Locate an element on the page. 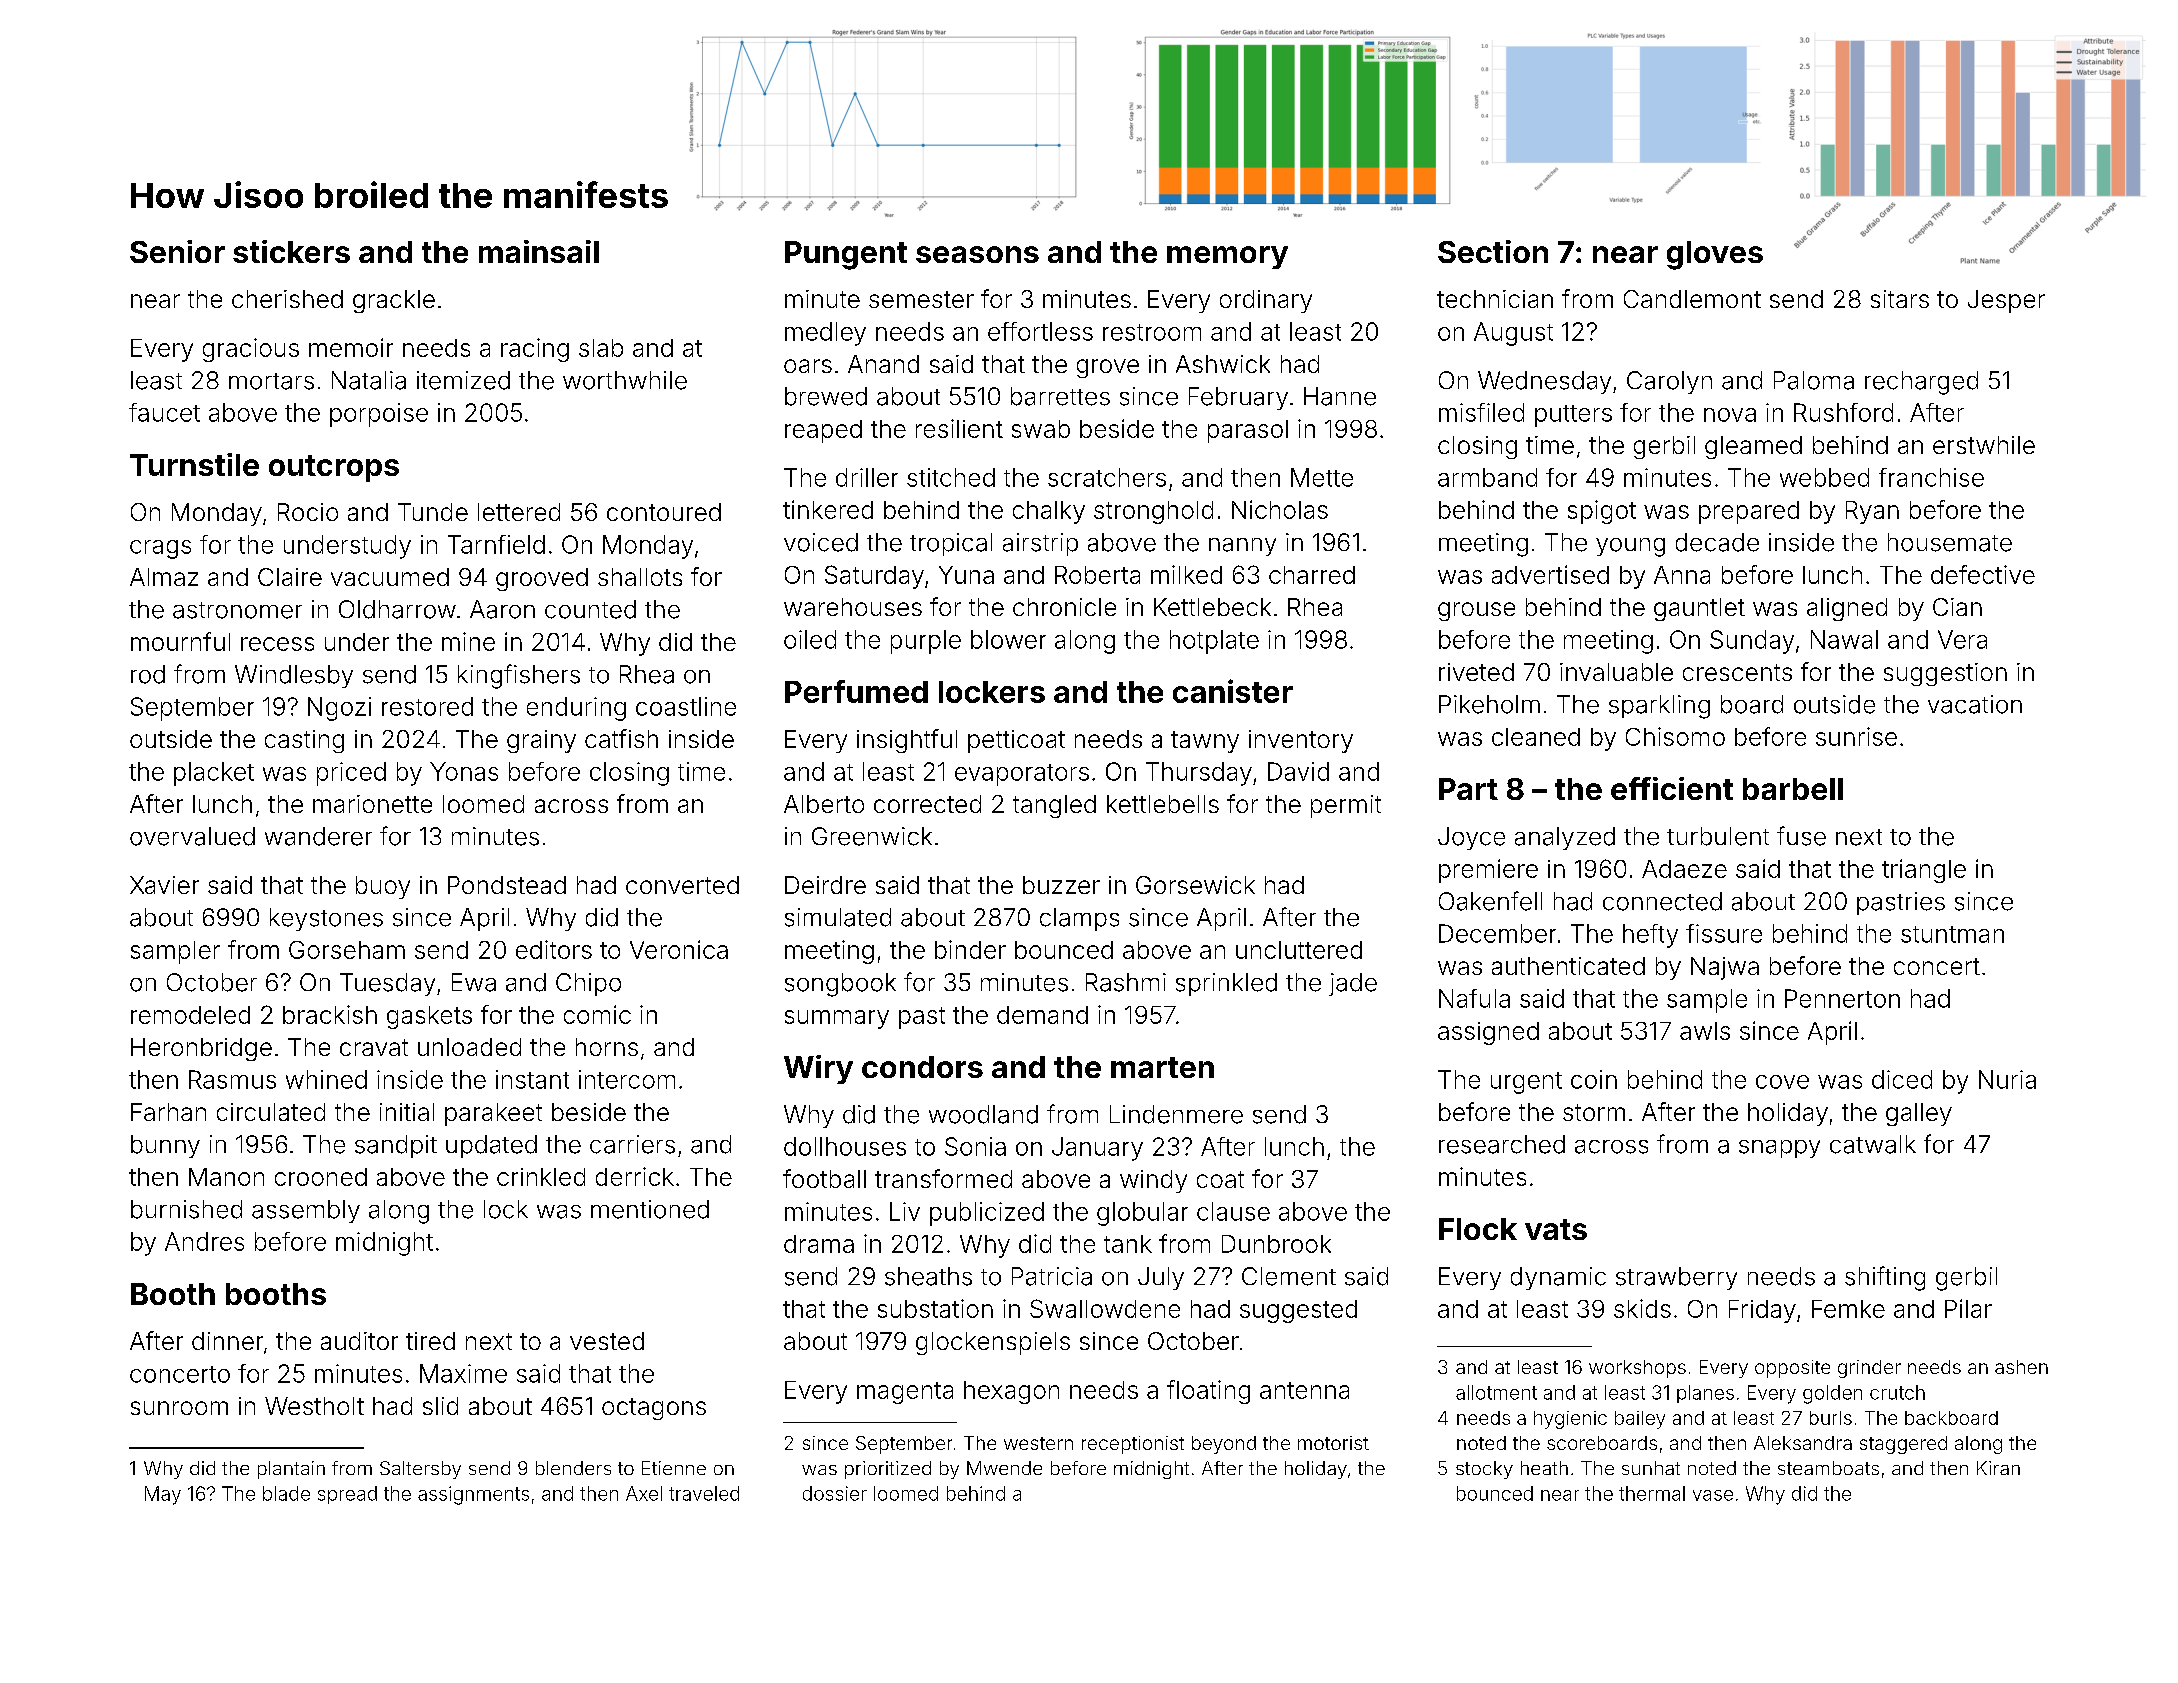  stickers is located at coordinates (291, 251).
